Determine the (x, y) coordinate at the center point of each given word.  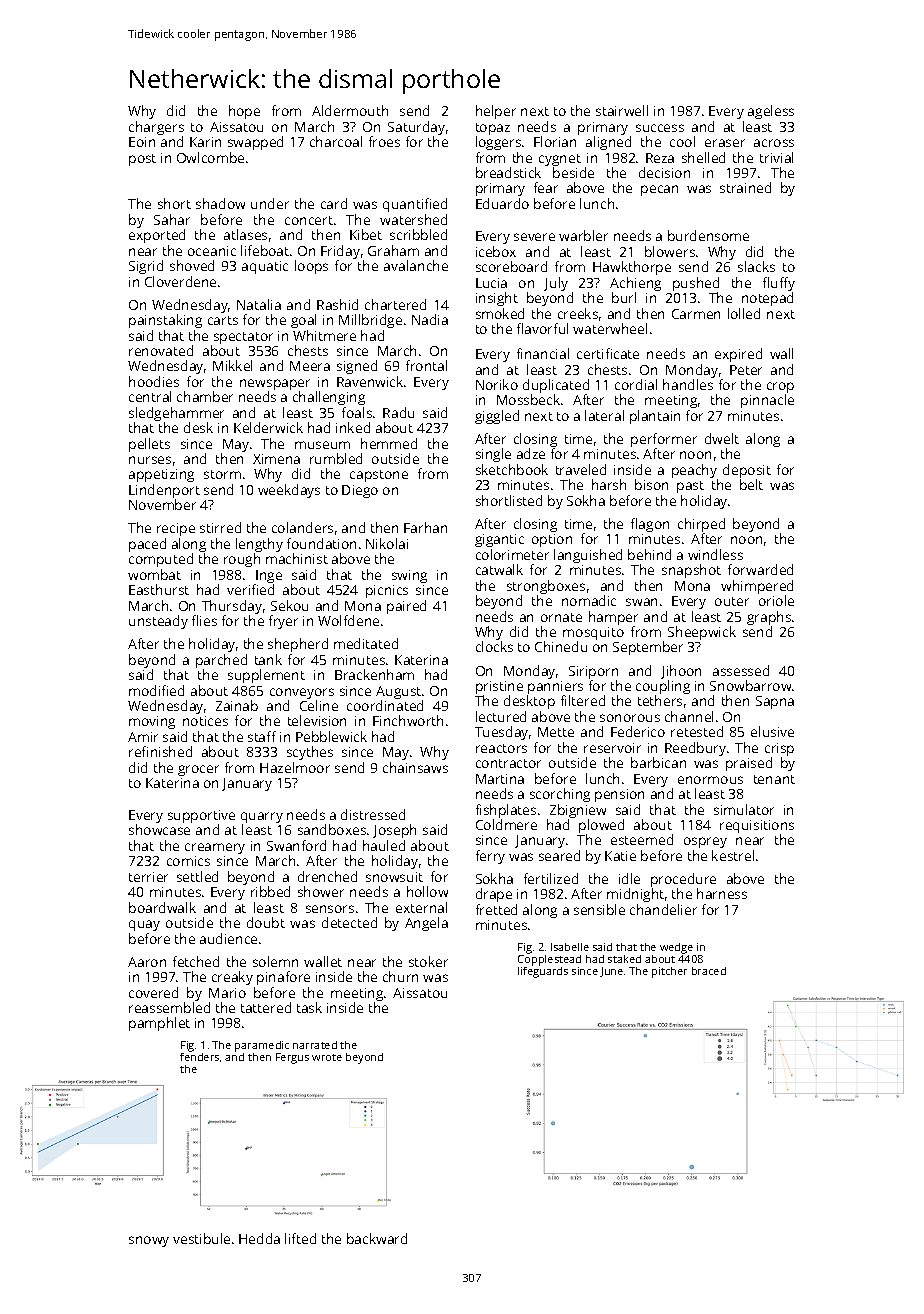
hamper (613, 618)
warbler (583, 235)
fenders (199, 1057)
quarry (262, 818)
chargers (156, 128)
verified (250, 589)
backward (377, 1238)
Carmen (696, 314)
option (552, 540)
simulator (744, 809)
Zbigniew (578, 811)
